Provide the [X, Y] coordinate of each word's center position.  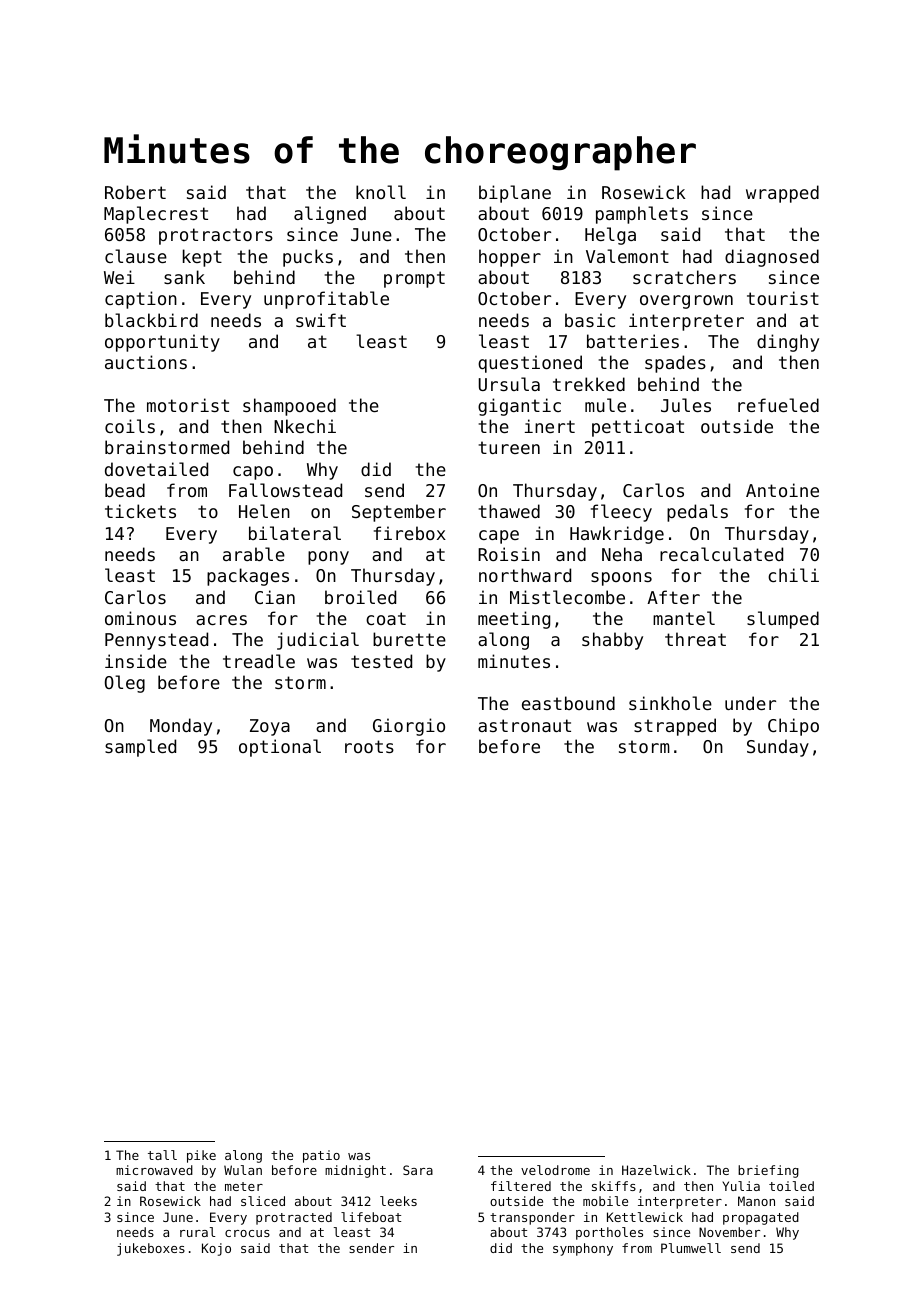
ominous [140, 618]
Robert [135, 192]
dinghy [788, 343]
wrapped [782, 194]
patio [321, 1156]
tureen [509, 447]
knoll [381, 192]
